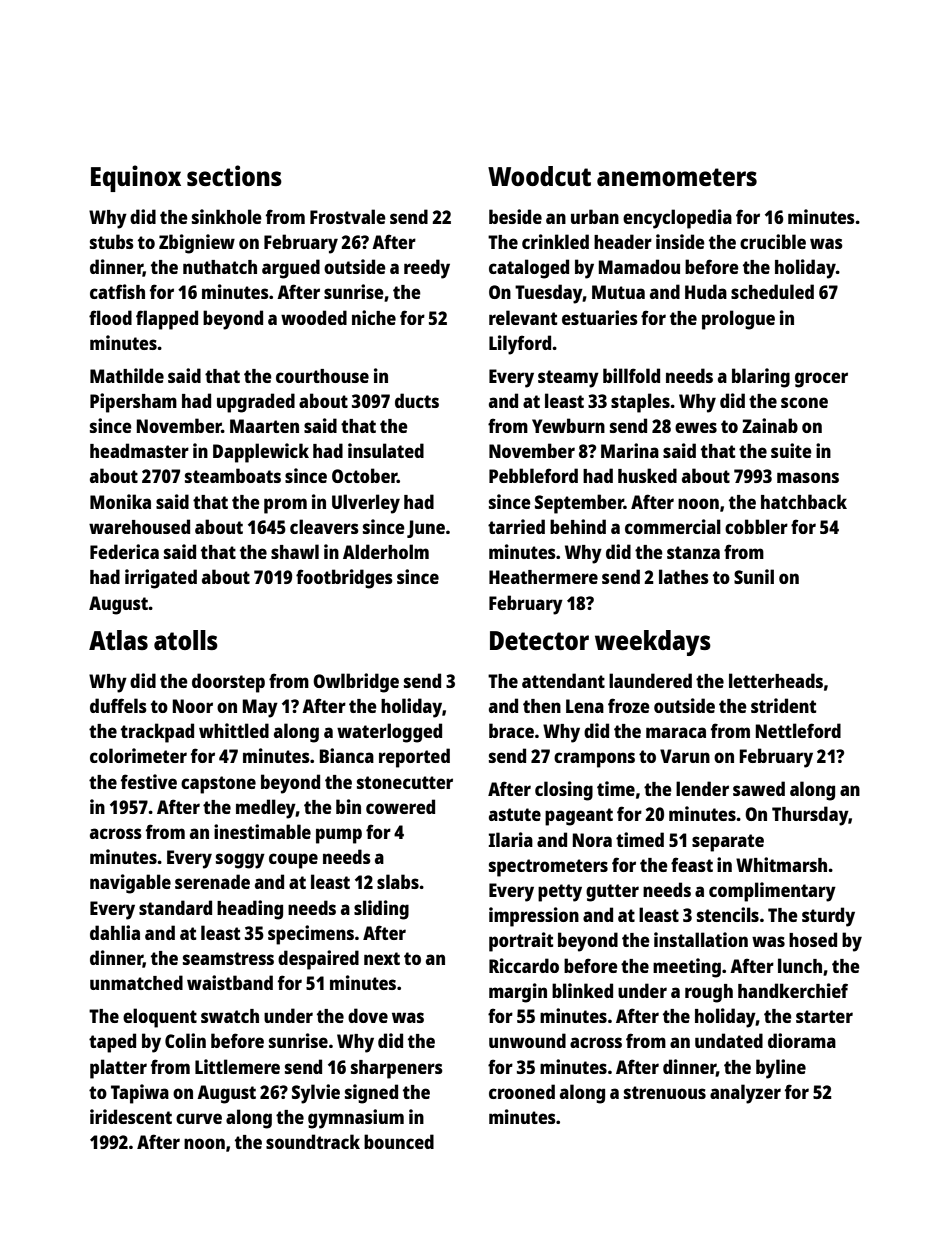  I want to click on bounced, so click(399, 1141).
